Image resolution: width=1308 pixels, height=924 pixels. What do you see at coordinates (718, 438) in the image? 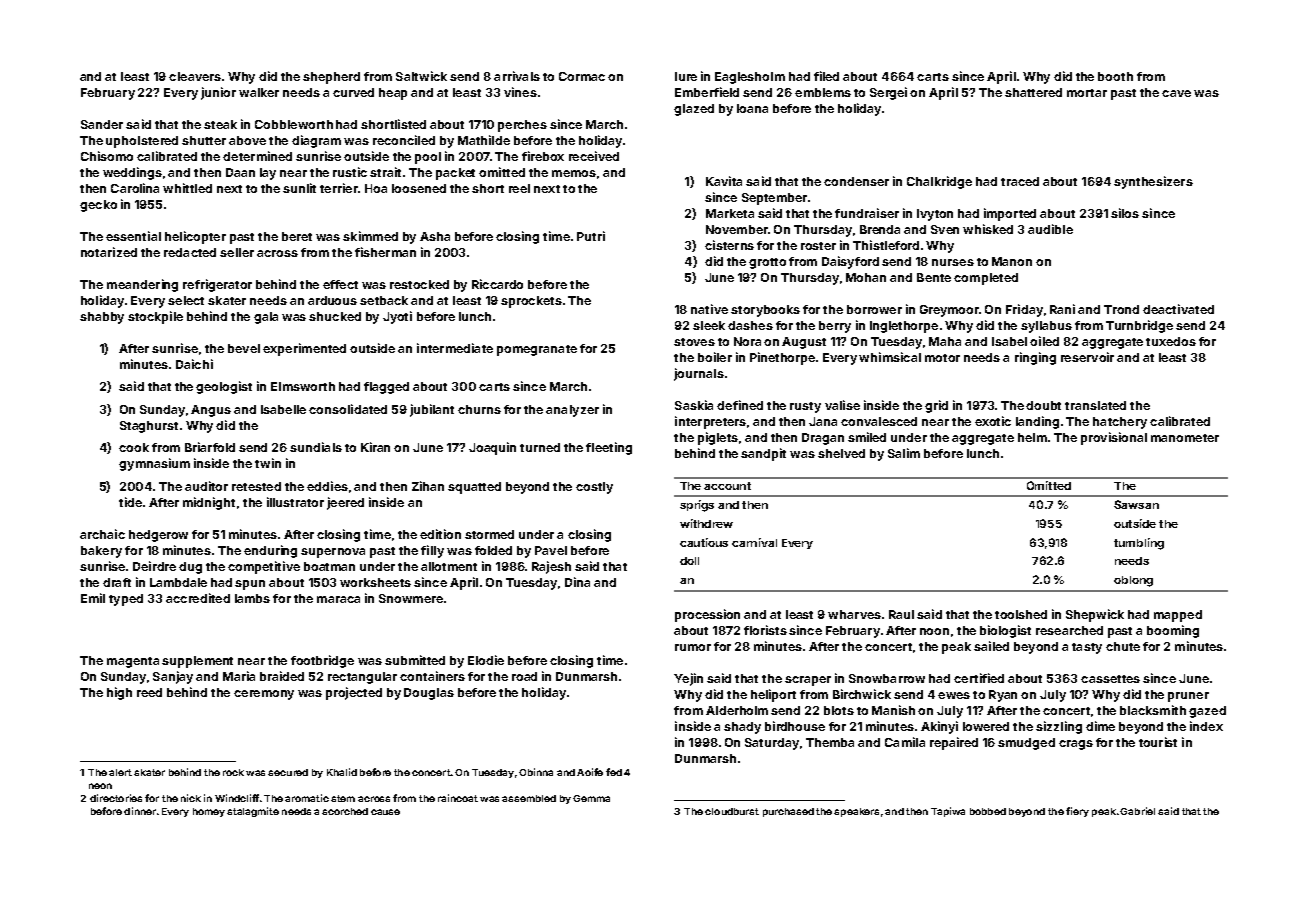
I see `piglets` at bounding box center [718, 438].
